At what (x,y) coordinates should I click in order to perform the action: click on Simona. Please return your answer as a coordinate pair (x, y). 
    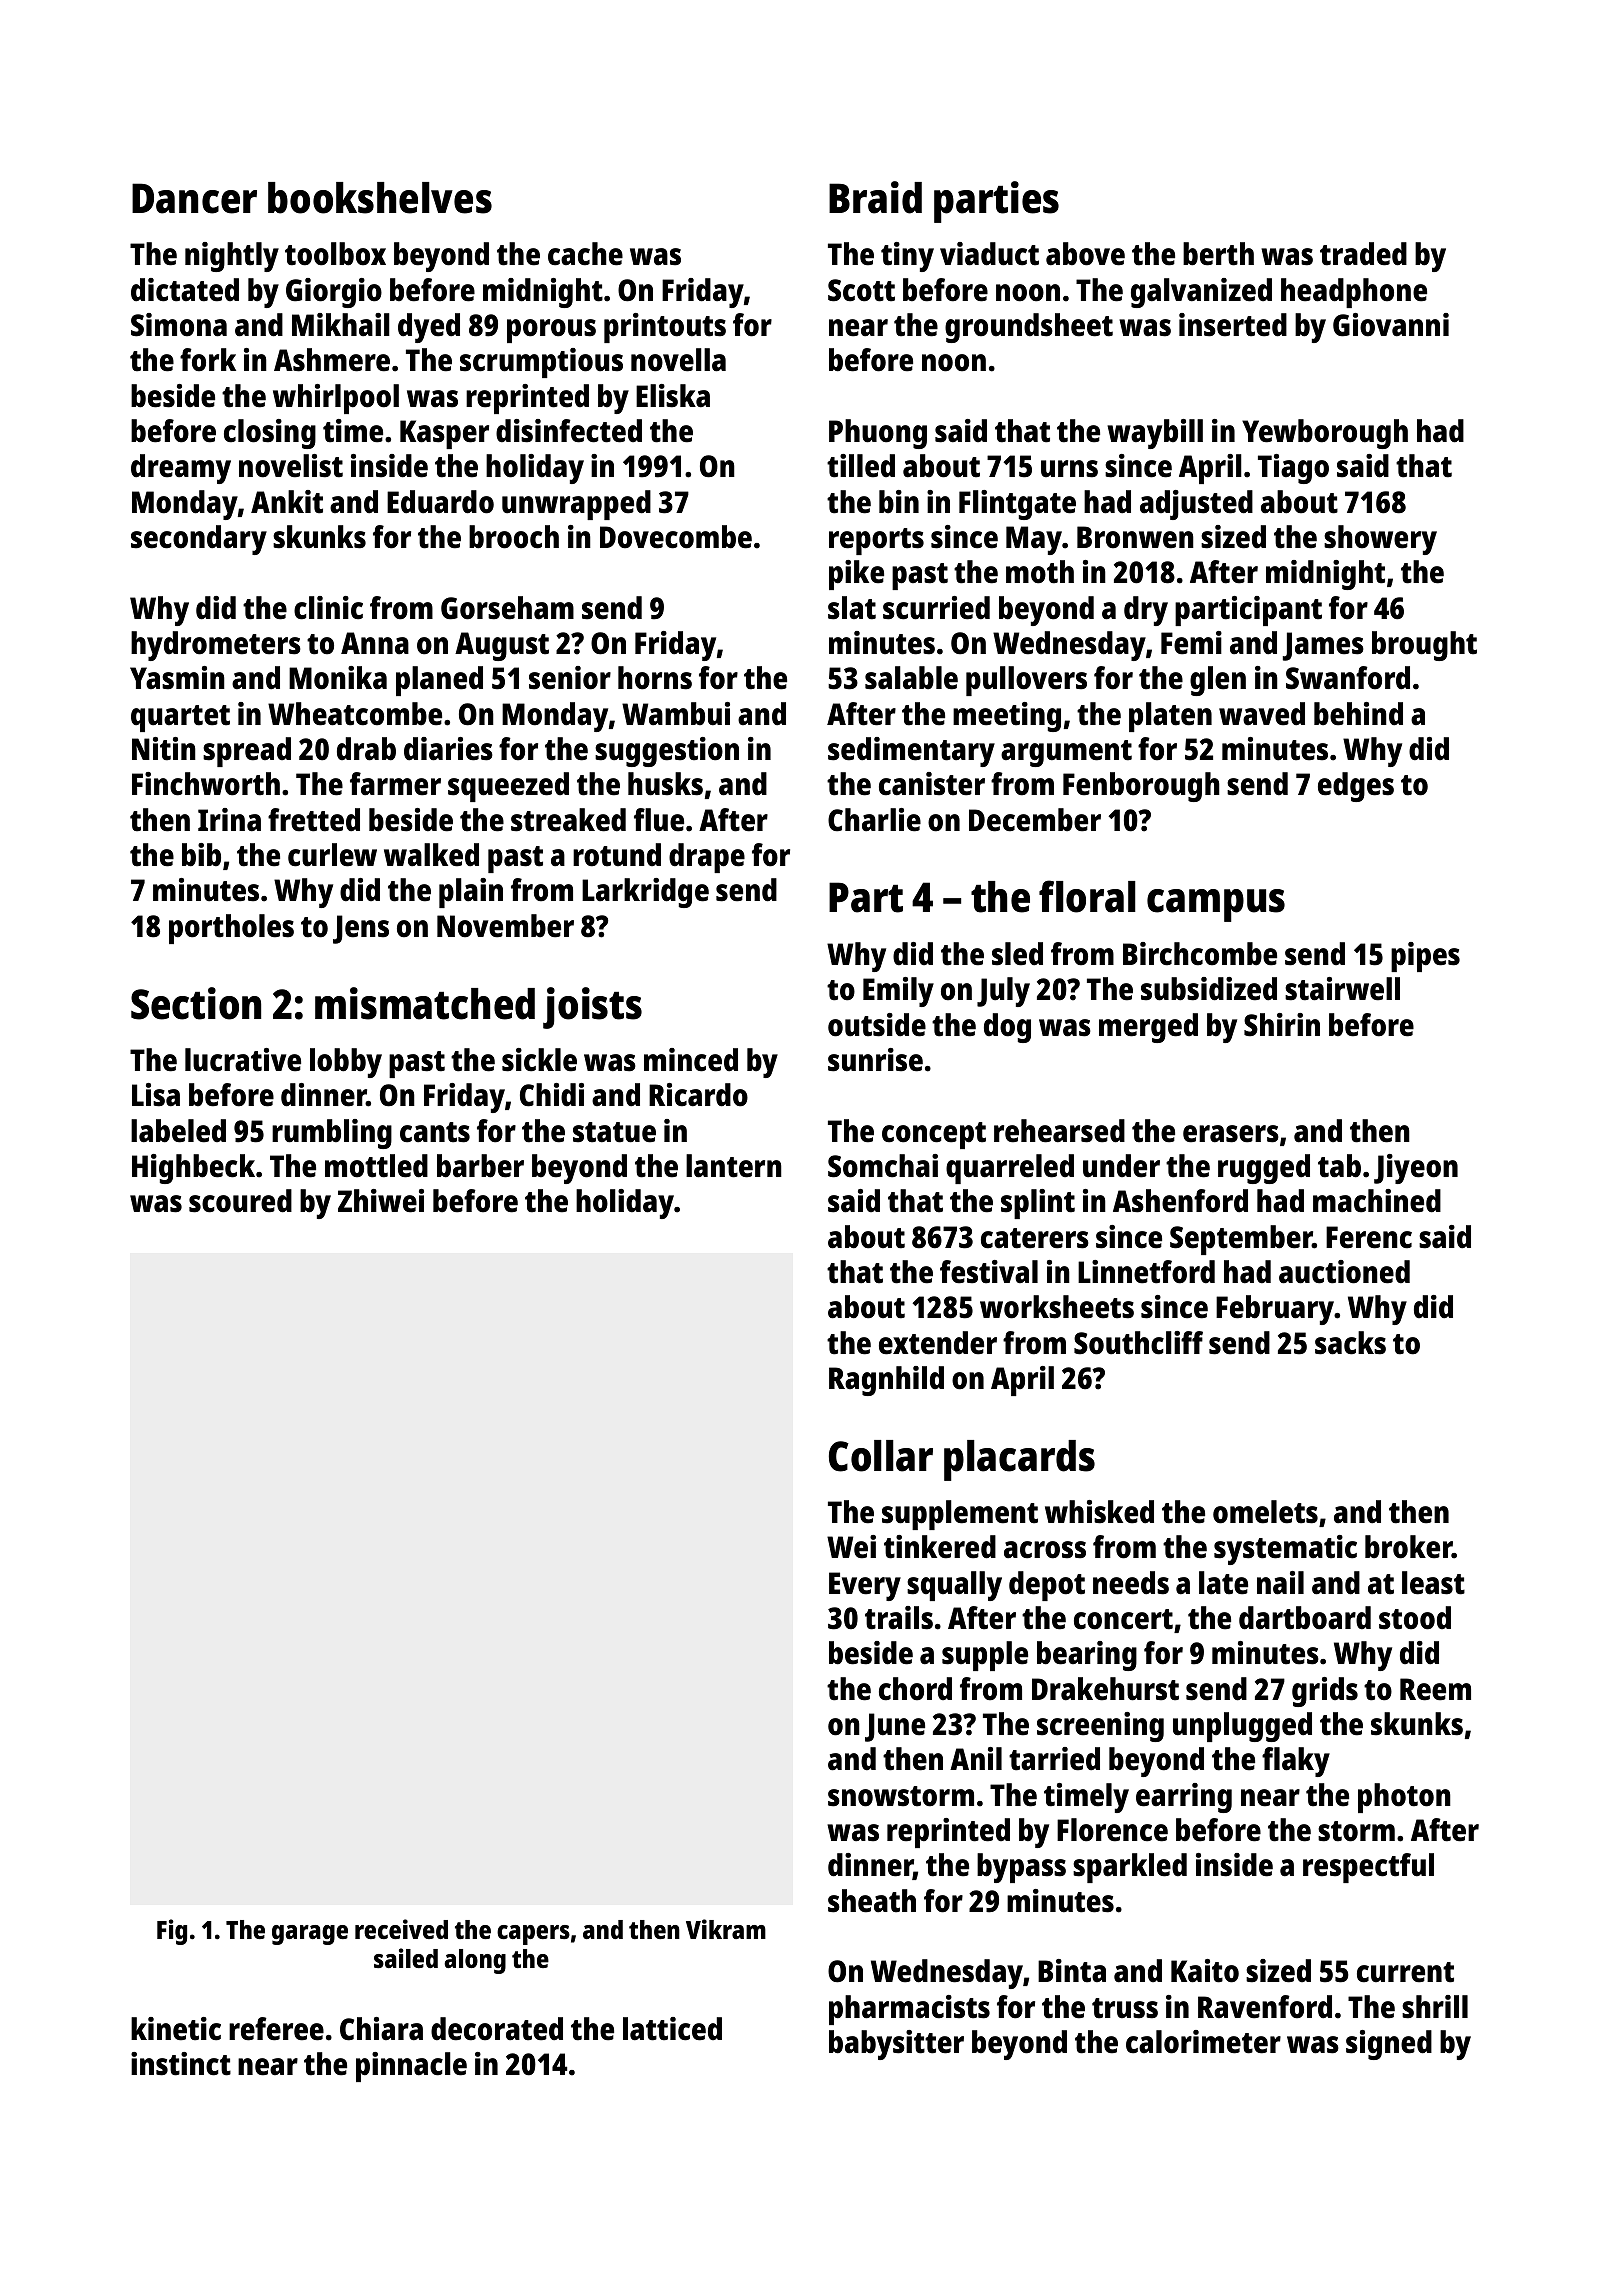
    Looking at the image, I should click on (179, 325).
